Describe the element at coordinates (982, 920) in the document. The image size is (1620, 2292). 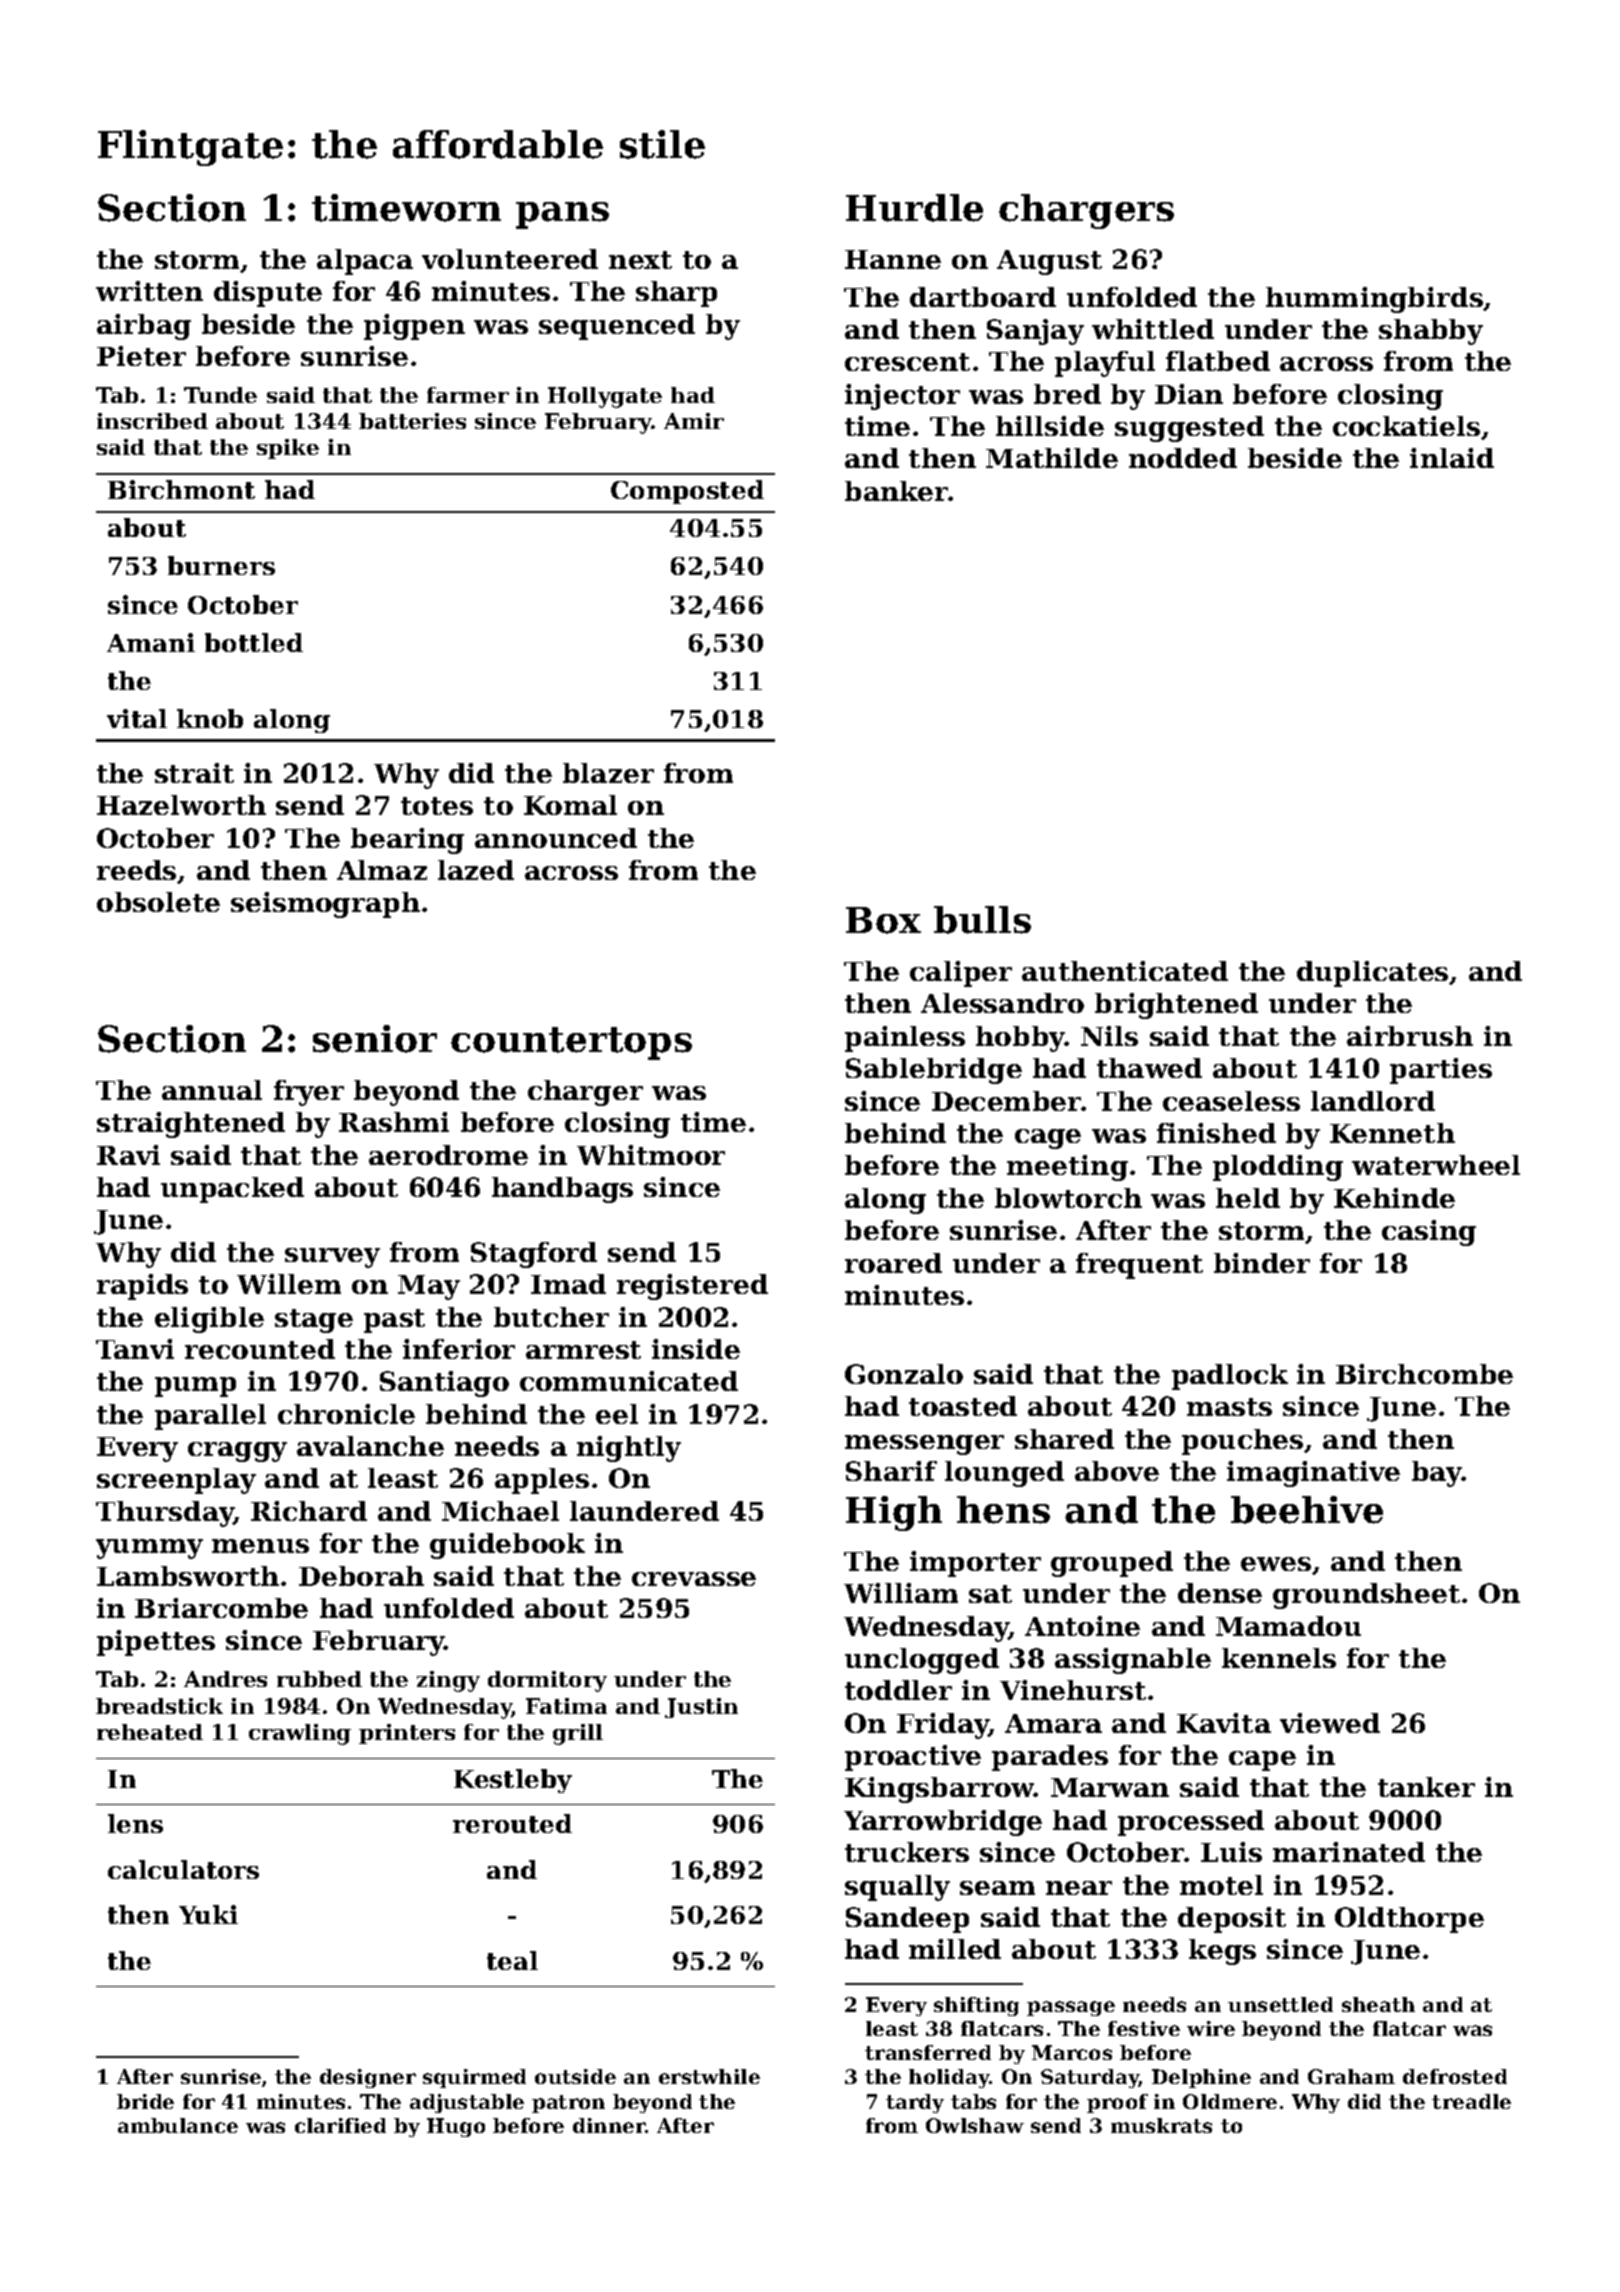
I see `bulls` at that location.
